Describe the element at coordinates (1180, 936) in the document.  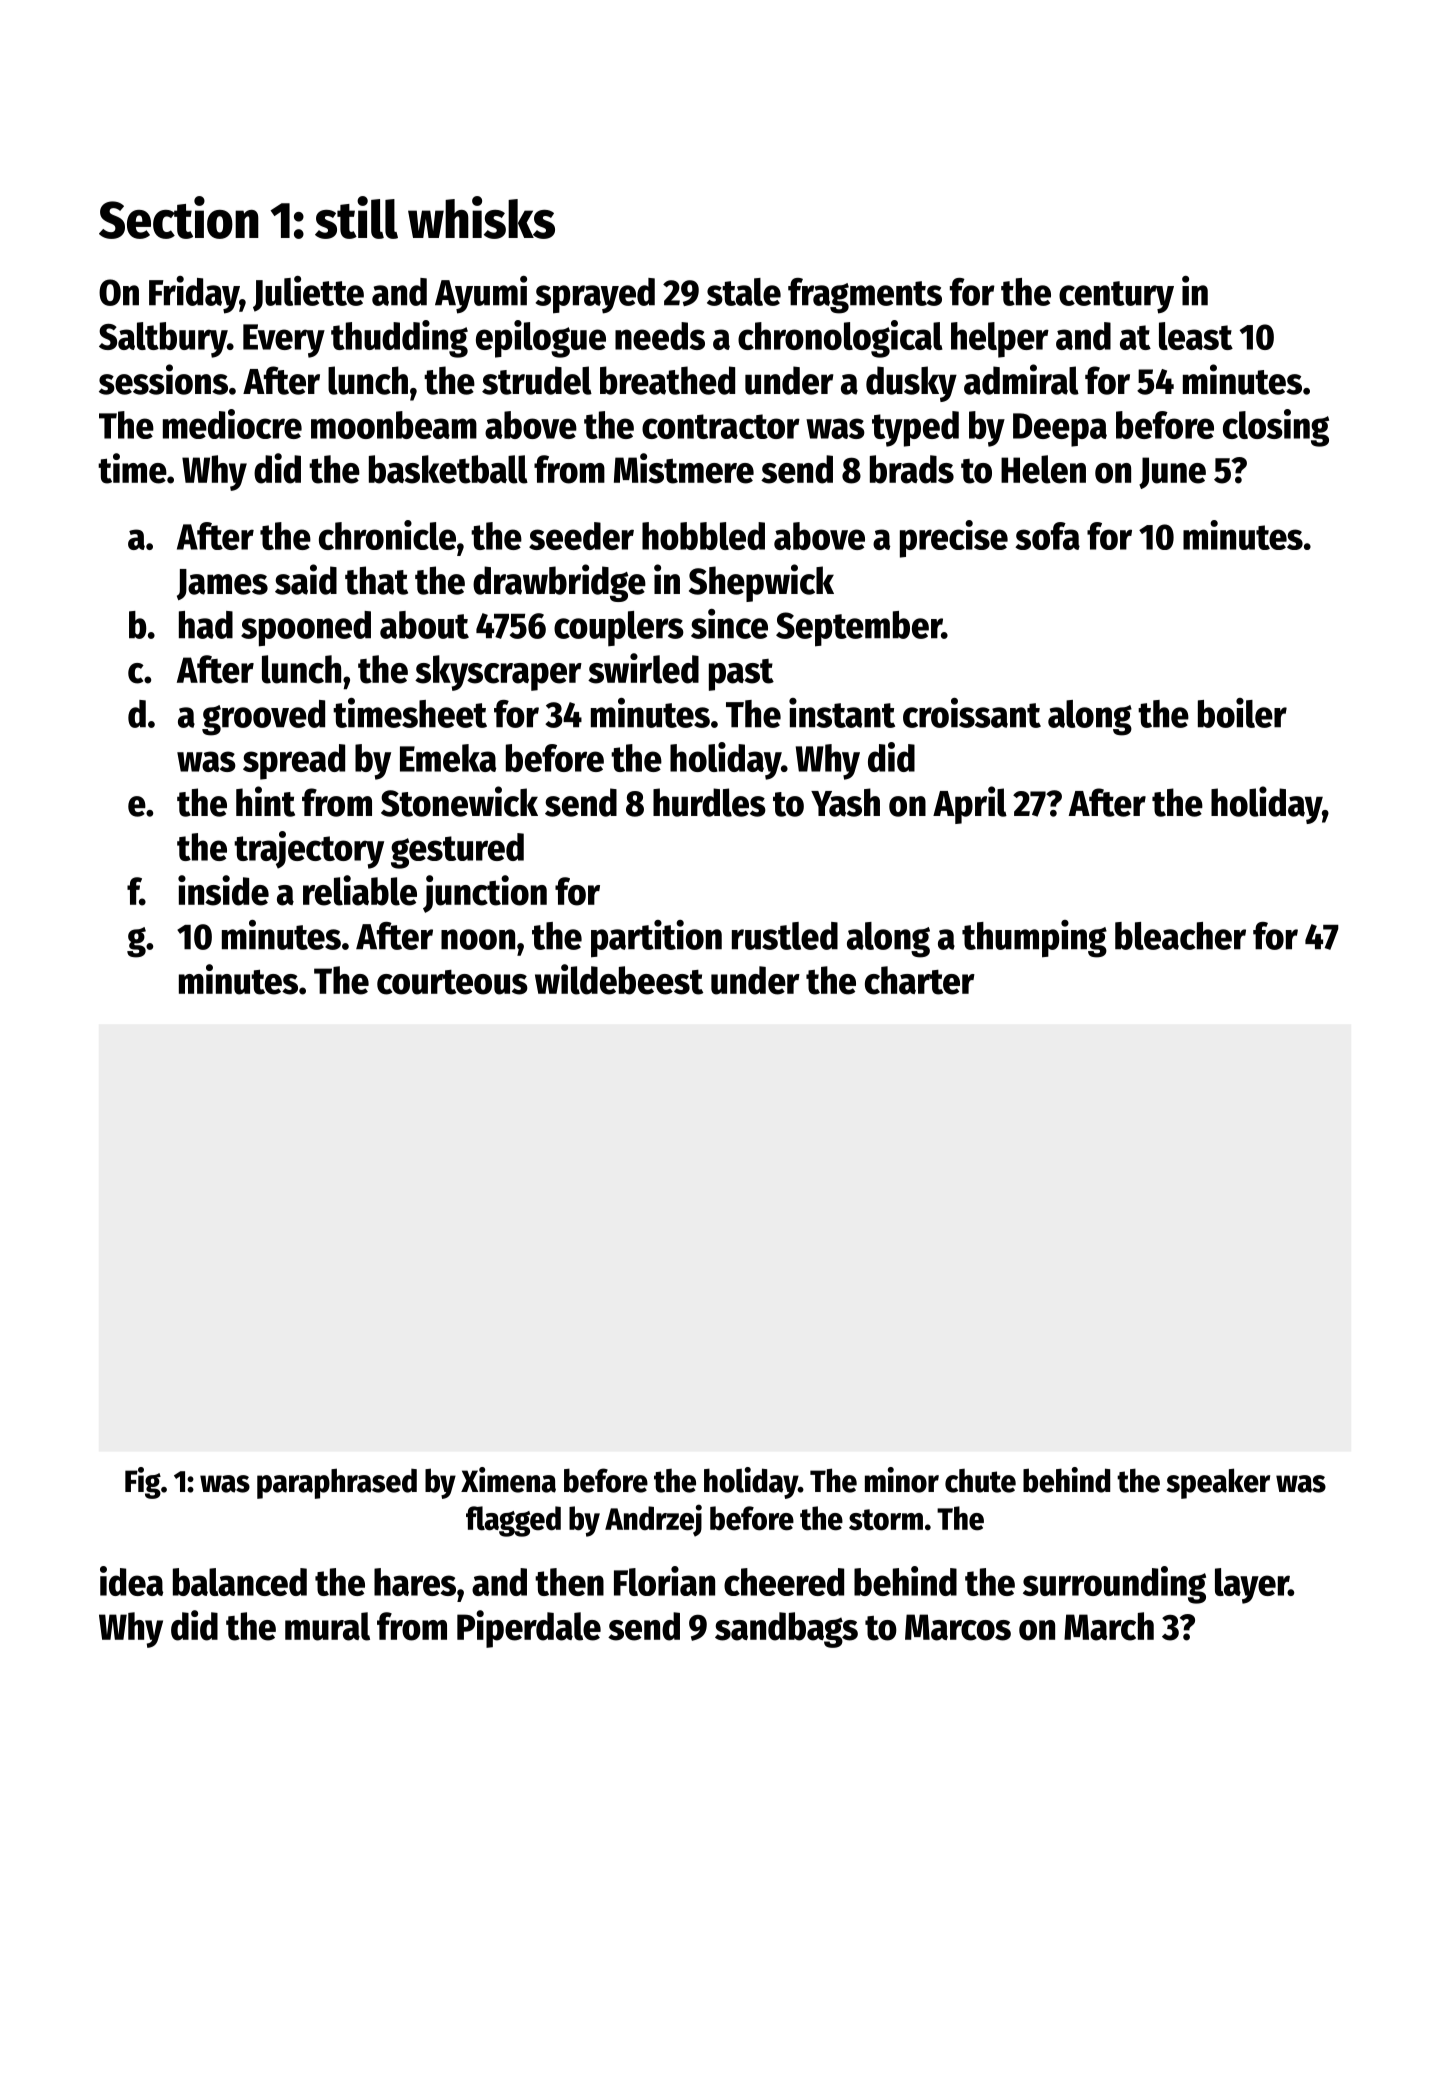
I see `bleacher` at that location.
